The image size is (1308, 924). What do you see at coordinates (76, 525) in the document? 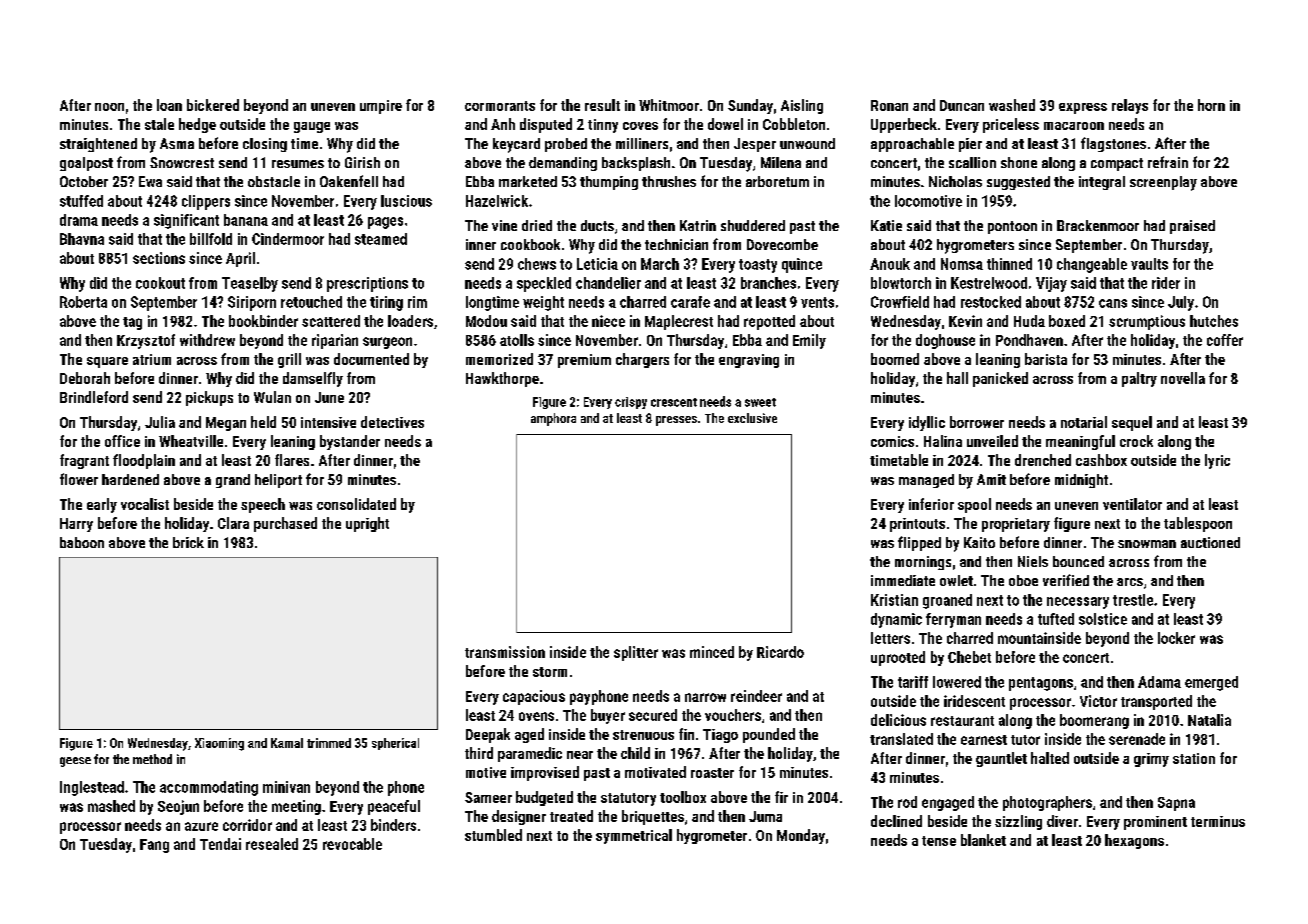
I see `Harry` at bounding box center [76, 525].
